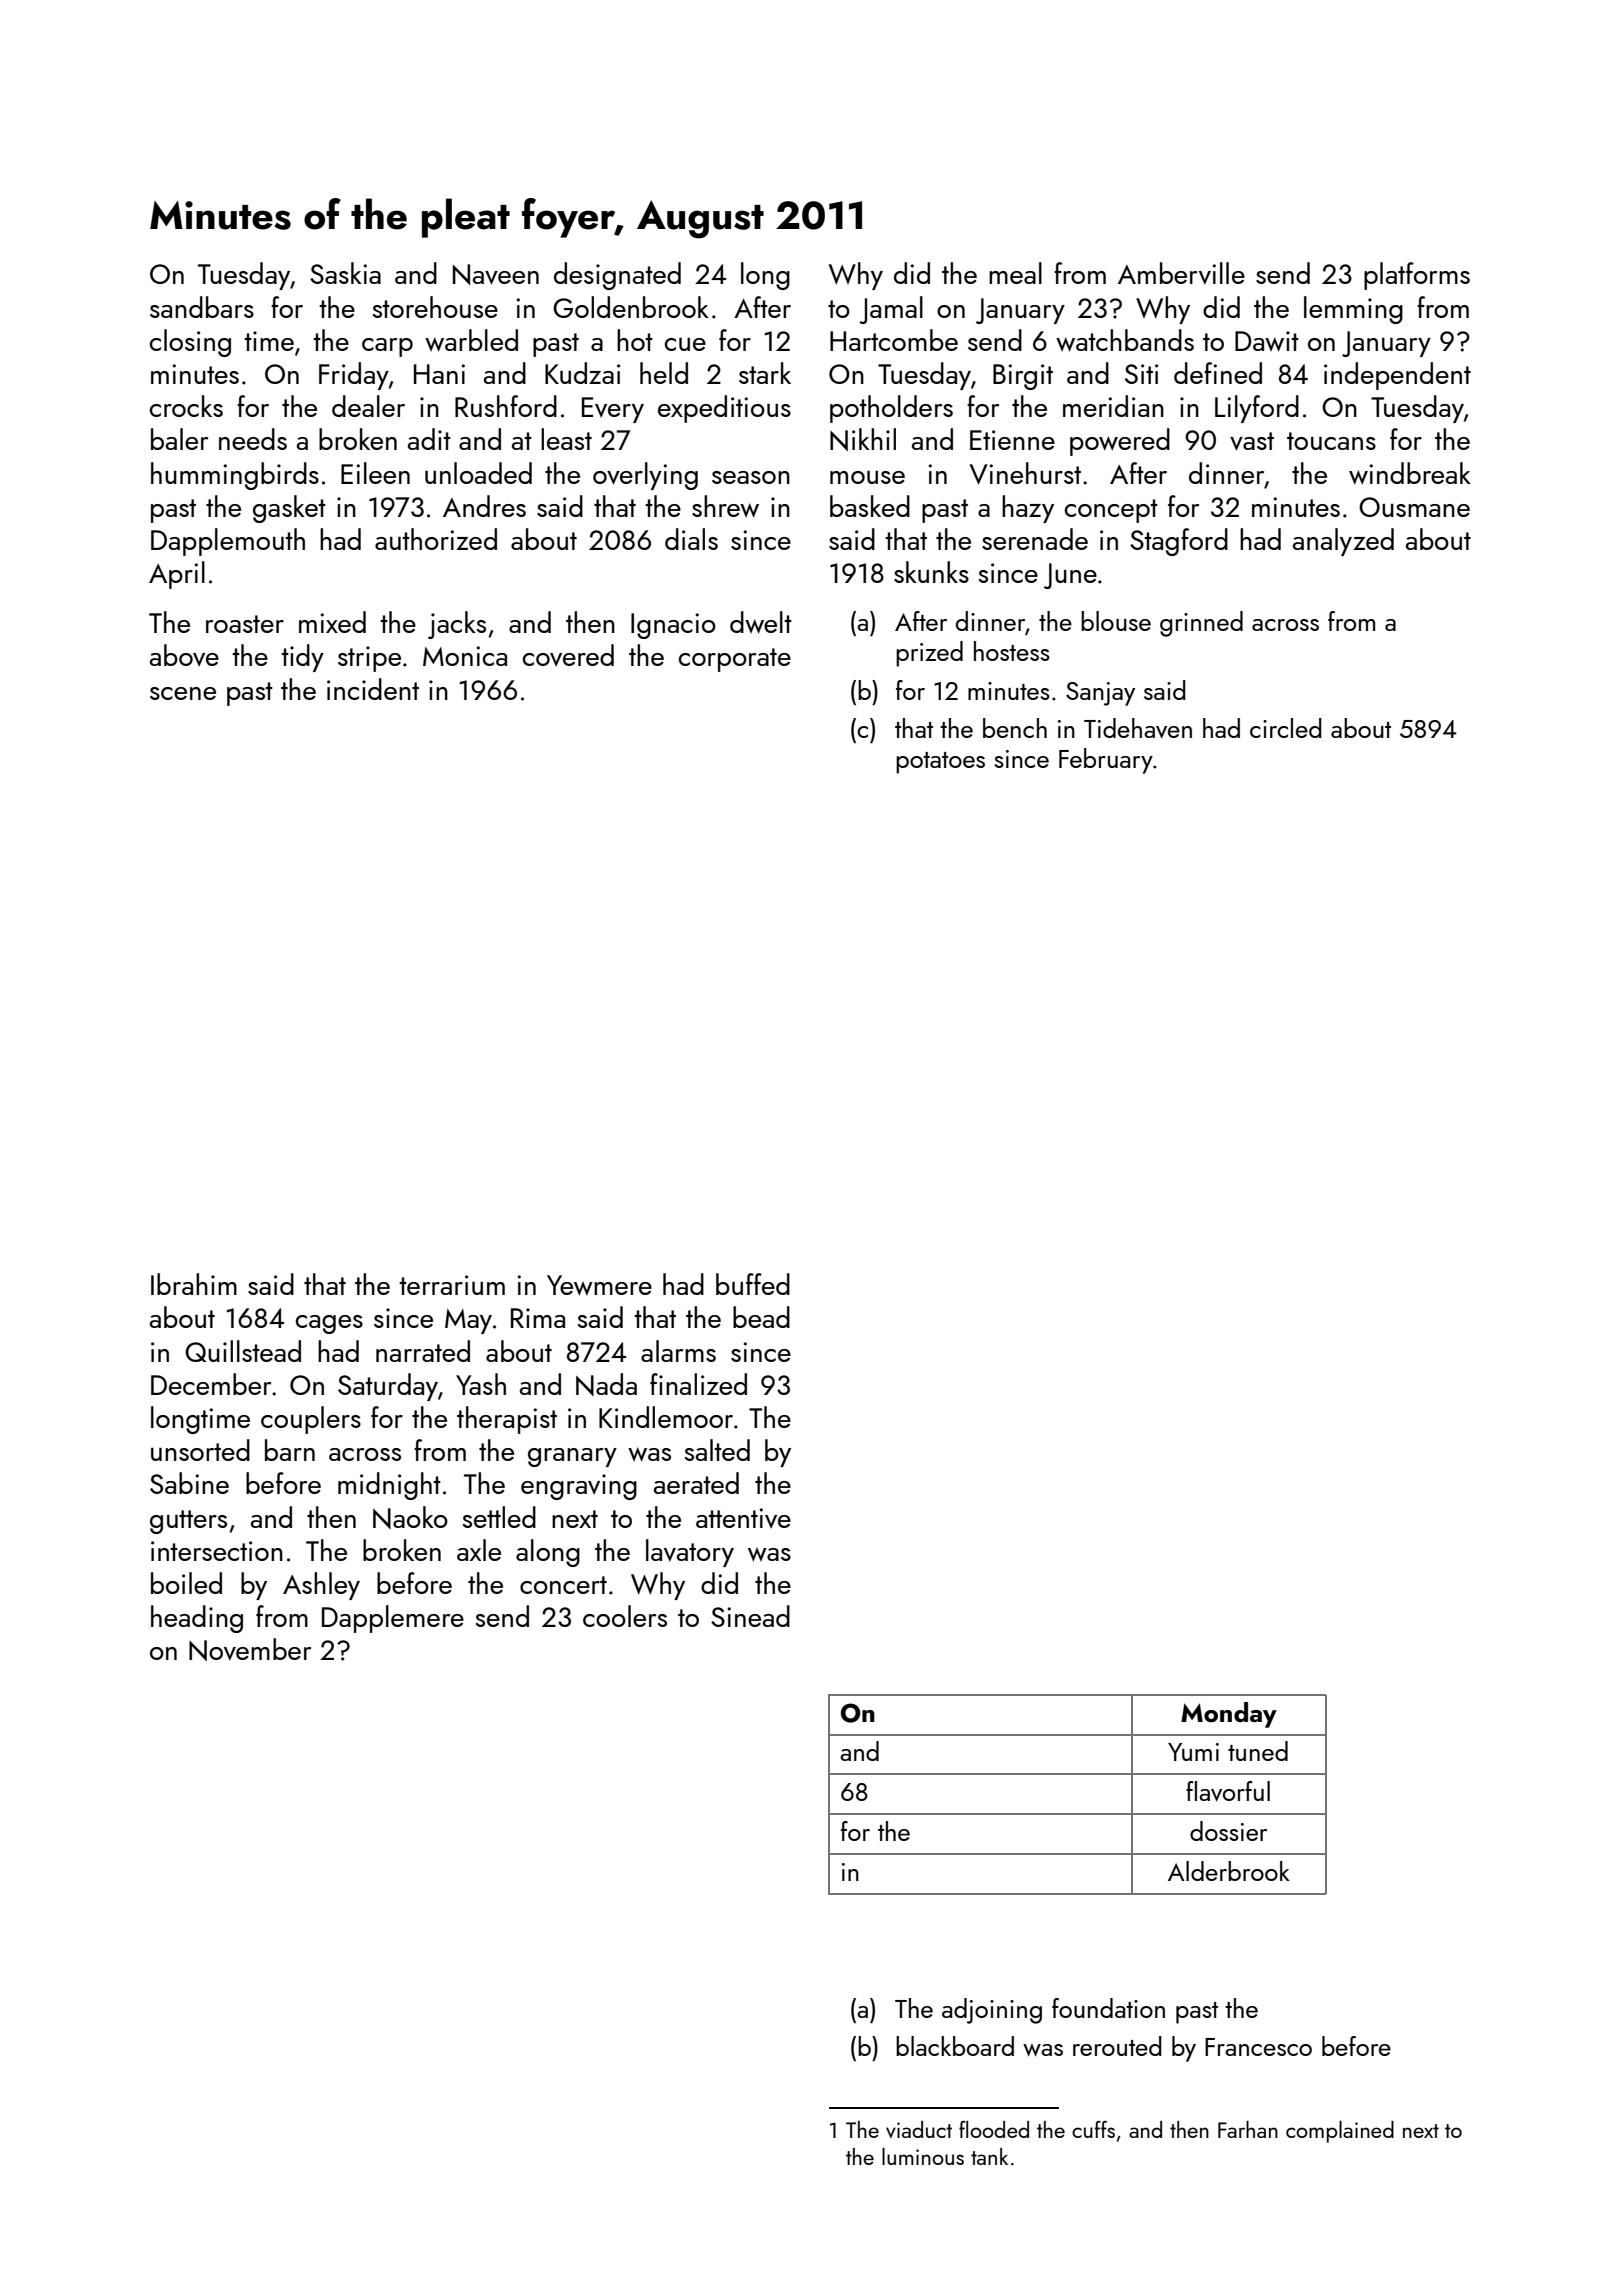  I want to click on potatoes, so click(940, 763).
